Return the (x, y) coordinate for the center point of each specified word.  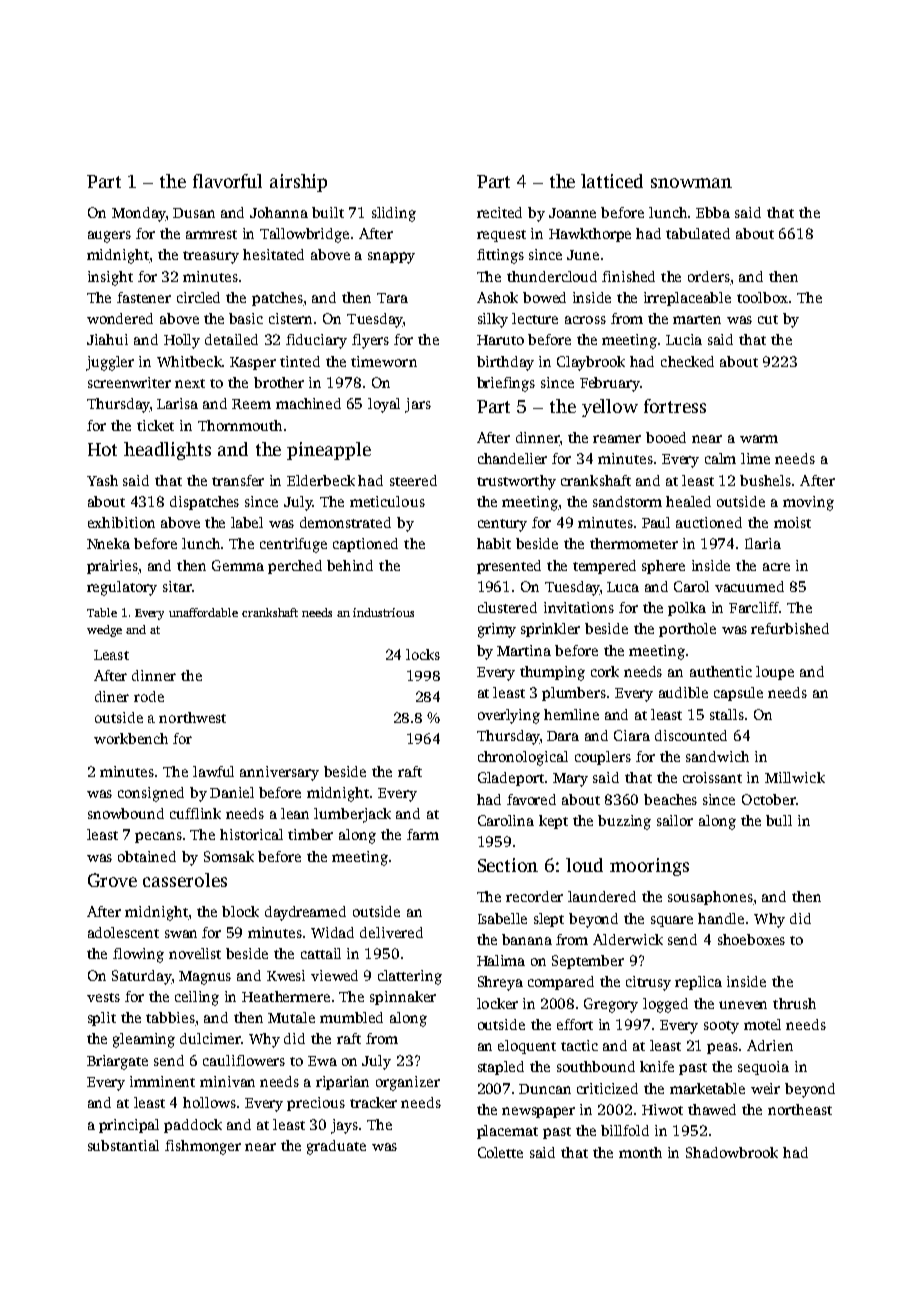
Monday (139, 214)
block (240, 911)
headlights (167, 451)
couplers (603, 758)
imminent (162, 1081)
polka (687, 609)
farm (423, 834)
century (502, 525)
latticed (612, 181)
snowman (691, 183)
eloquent (527, 1047)
